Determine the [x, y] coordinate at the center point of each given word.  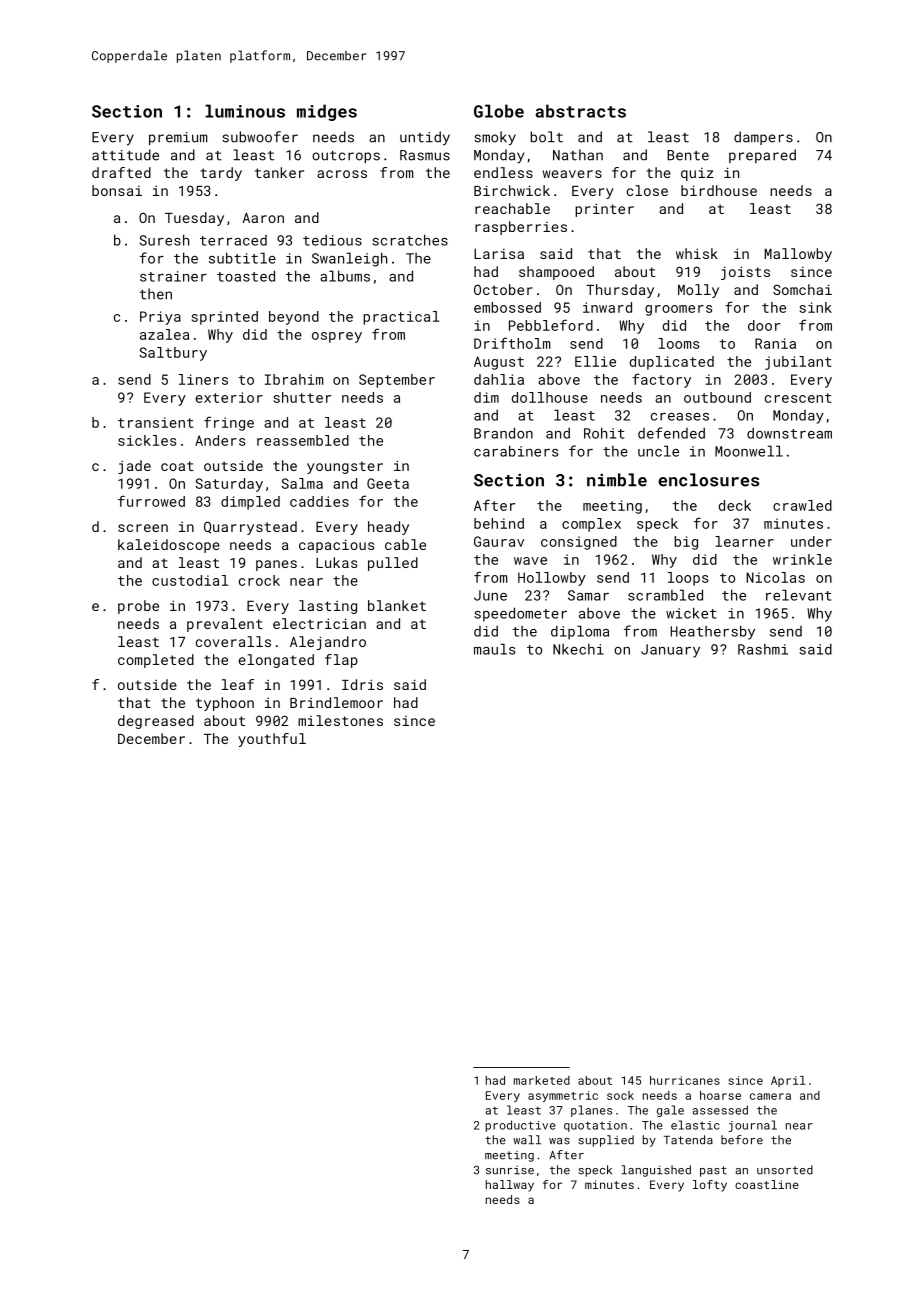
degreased [156, 722]
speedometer [520, 614]
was [559, 1141]
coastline [767, 1184]
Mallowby [798, 255]
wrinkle [802, 559]
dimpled [250, 503]
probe [138, 607]
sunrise [510, 1170]
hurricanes [685, 1080]
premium [178, 138]
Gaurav [499, 541]
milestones [340, 720]
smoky [495, 138]
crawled [802, 505]
